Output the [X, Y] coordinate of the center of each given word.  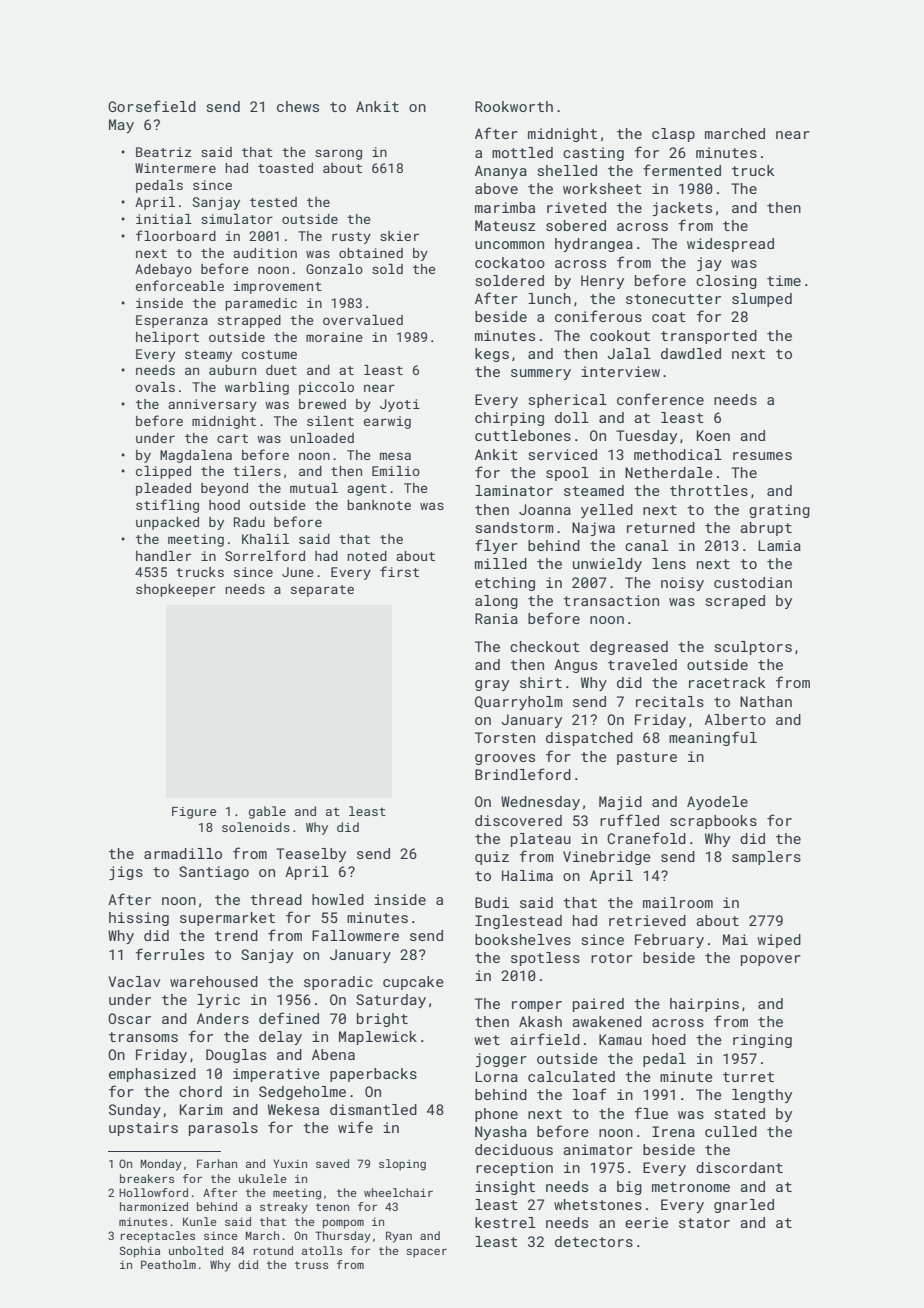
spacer [426, 1253]
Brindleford [523, 774]
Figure [194, 813]
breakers [147, 1178]
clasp [673, 135]
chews [298, 106]
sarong [338, 154]
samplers [766, 858]
